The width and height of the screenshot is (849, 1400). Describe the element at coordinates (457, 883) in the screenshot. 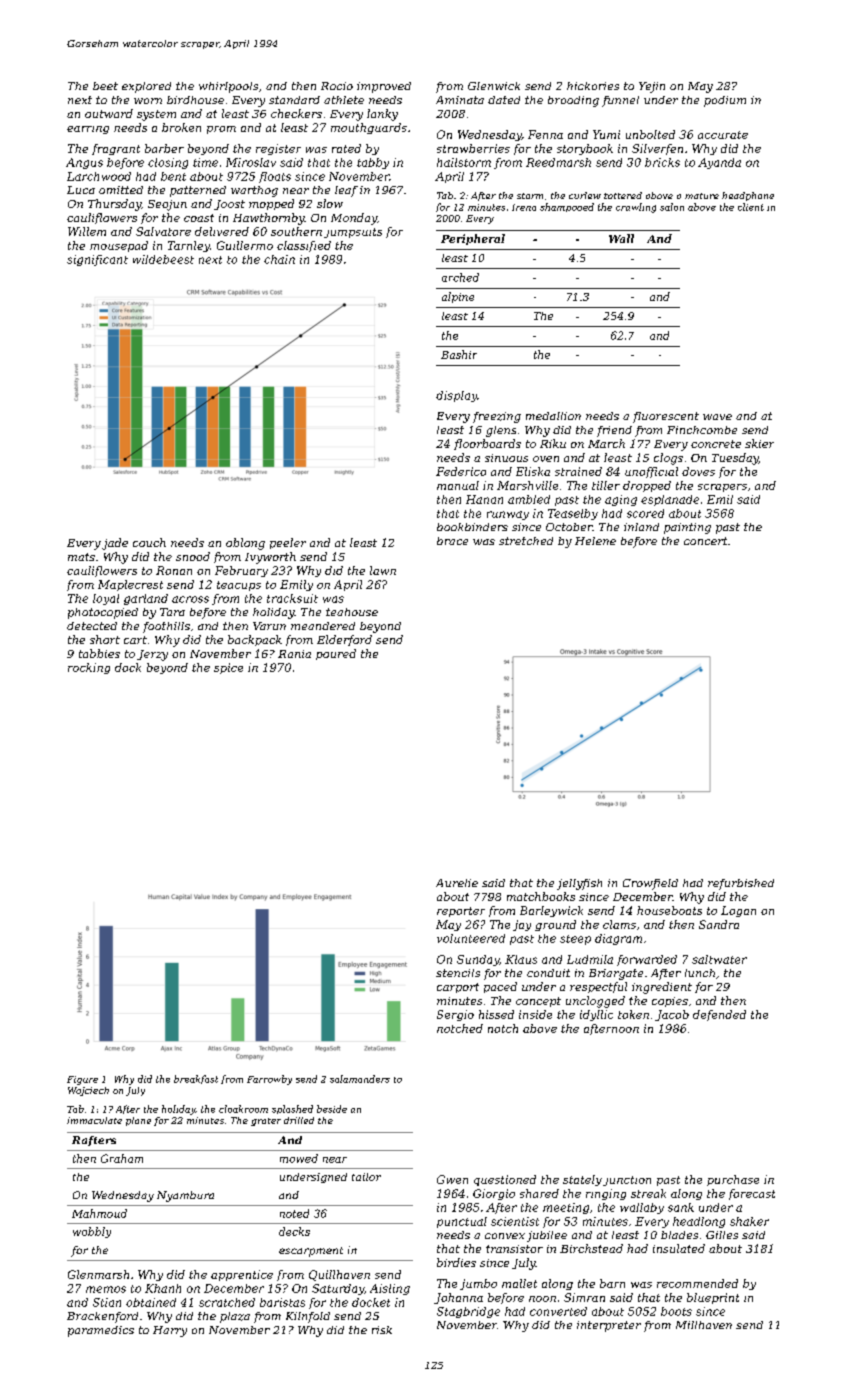

I see `Aurelie` at that location.
